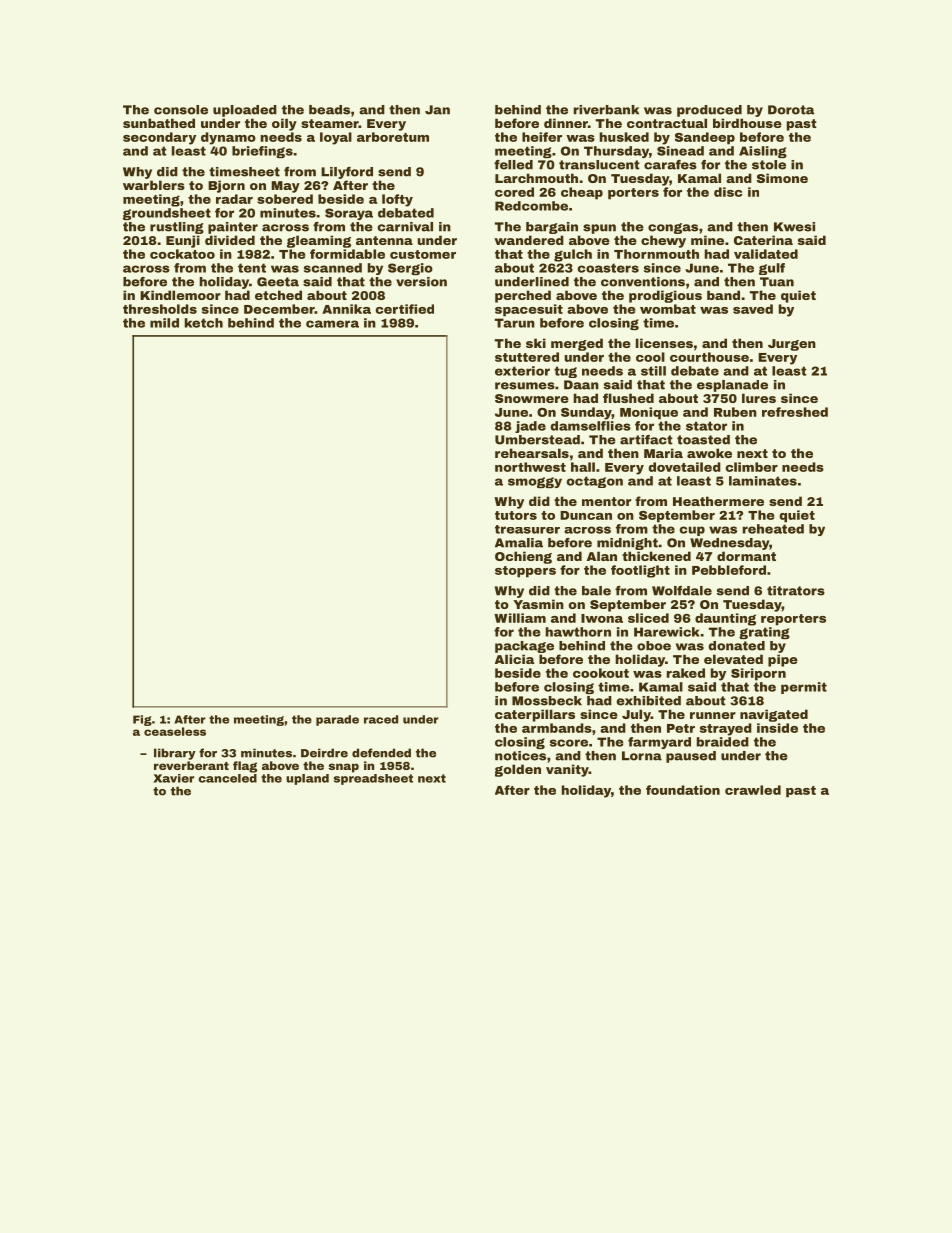 Image resolution: width=952 pixels, height=1233 pixels. Describe the element at coordinates (782, 178) in the screenshot. I see `Simone` at that location.
